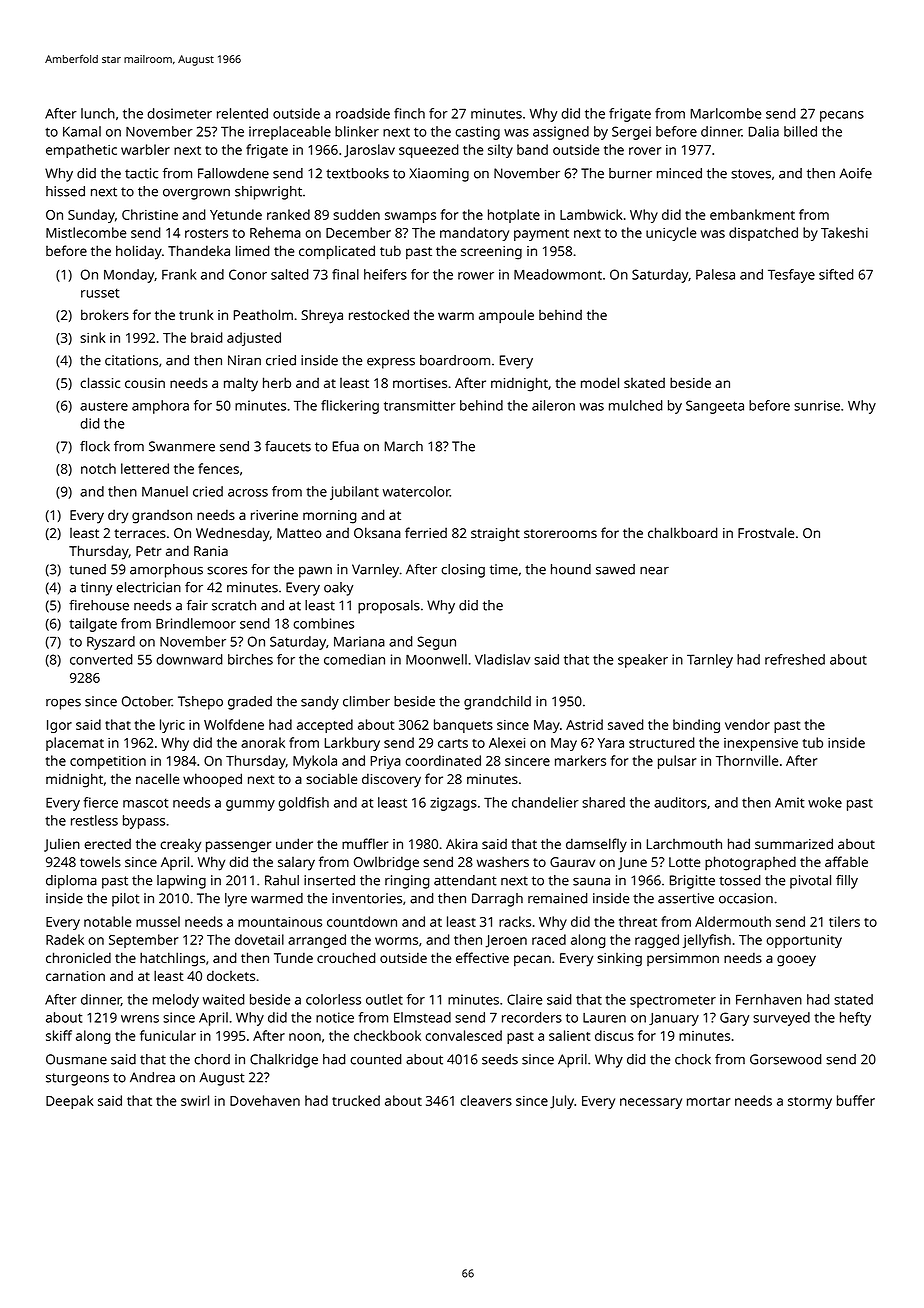  Describe the element at coordinates (76, 1059) in the image. I see `Ousmane` at that location.
